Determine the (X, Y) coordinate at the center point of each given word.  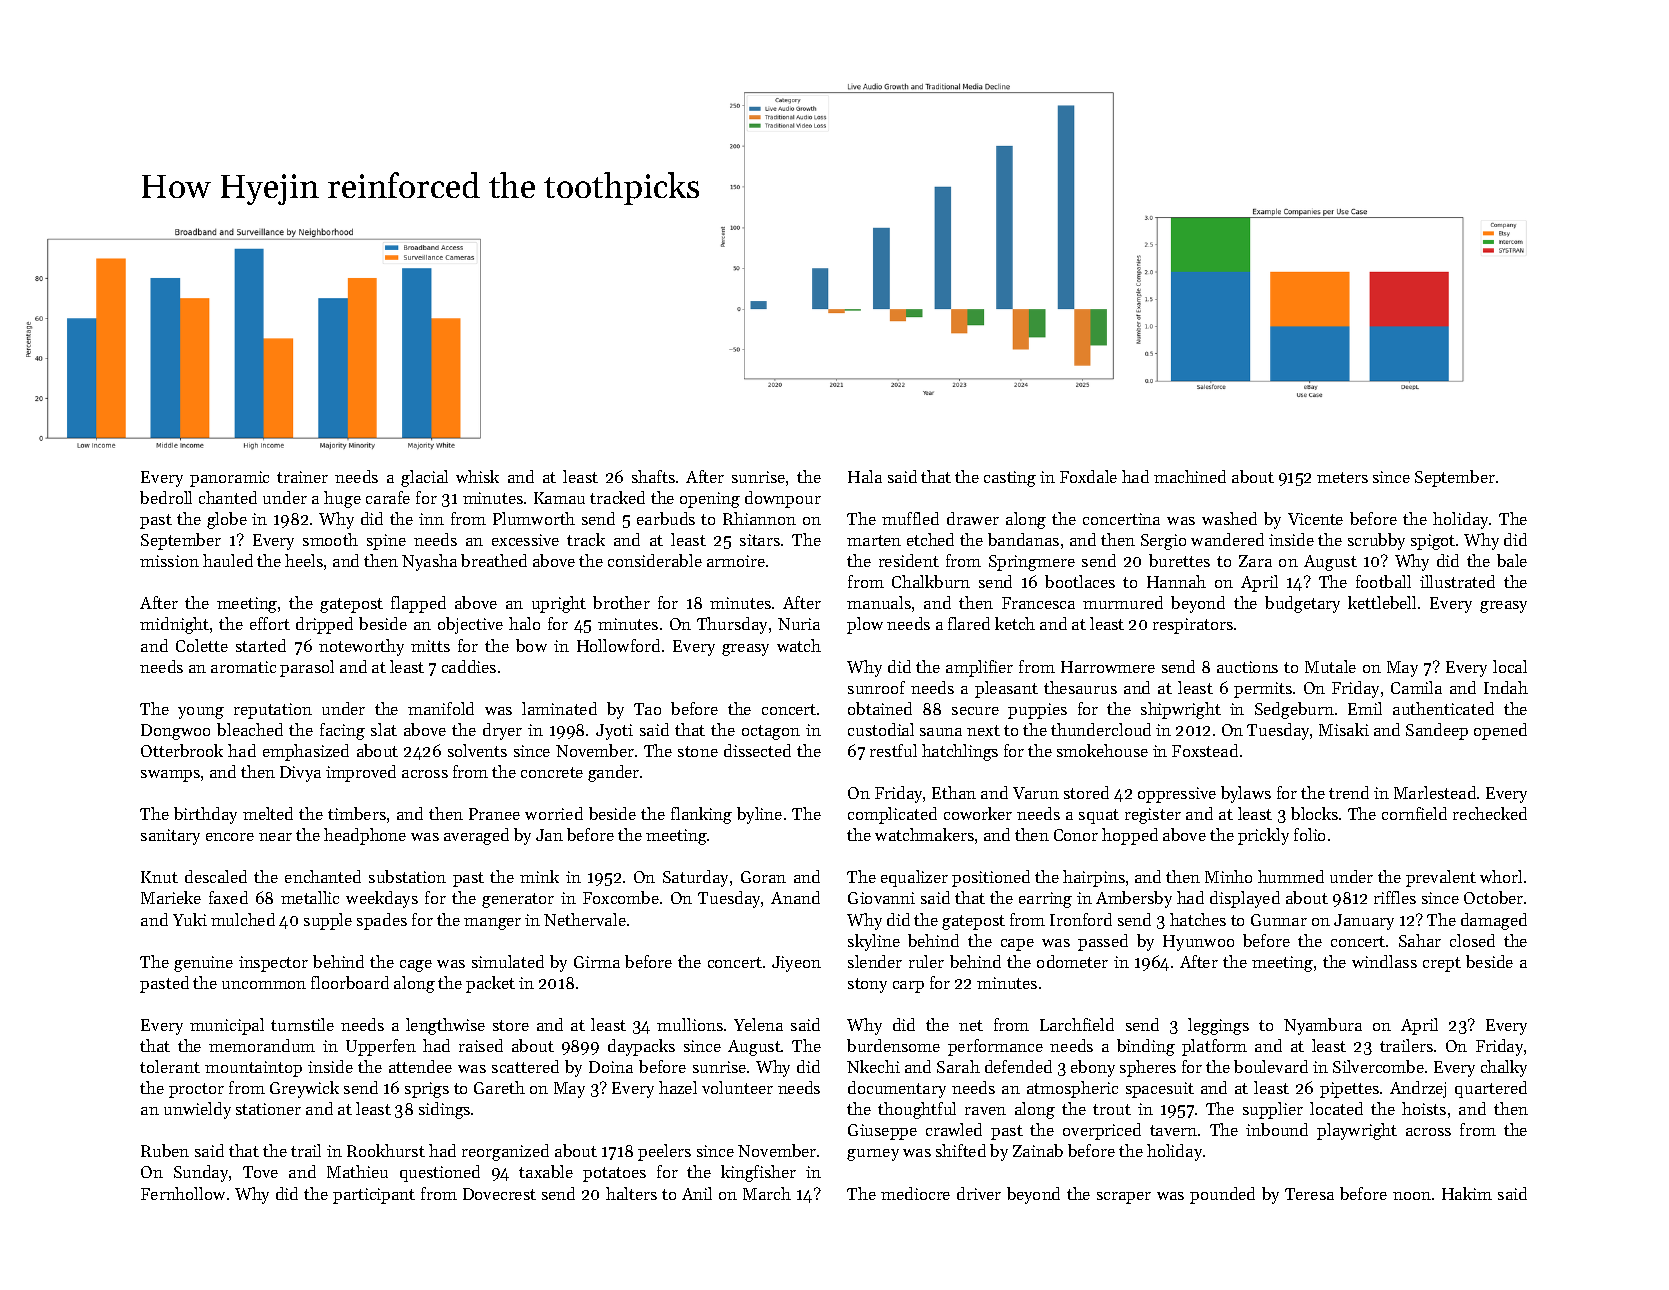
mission (169, 561)
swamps (170, 776)
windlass (1384, 961)
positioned (991, 878)
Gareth (499, 1087)
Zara (1255, 561)
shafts (653, 476)
